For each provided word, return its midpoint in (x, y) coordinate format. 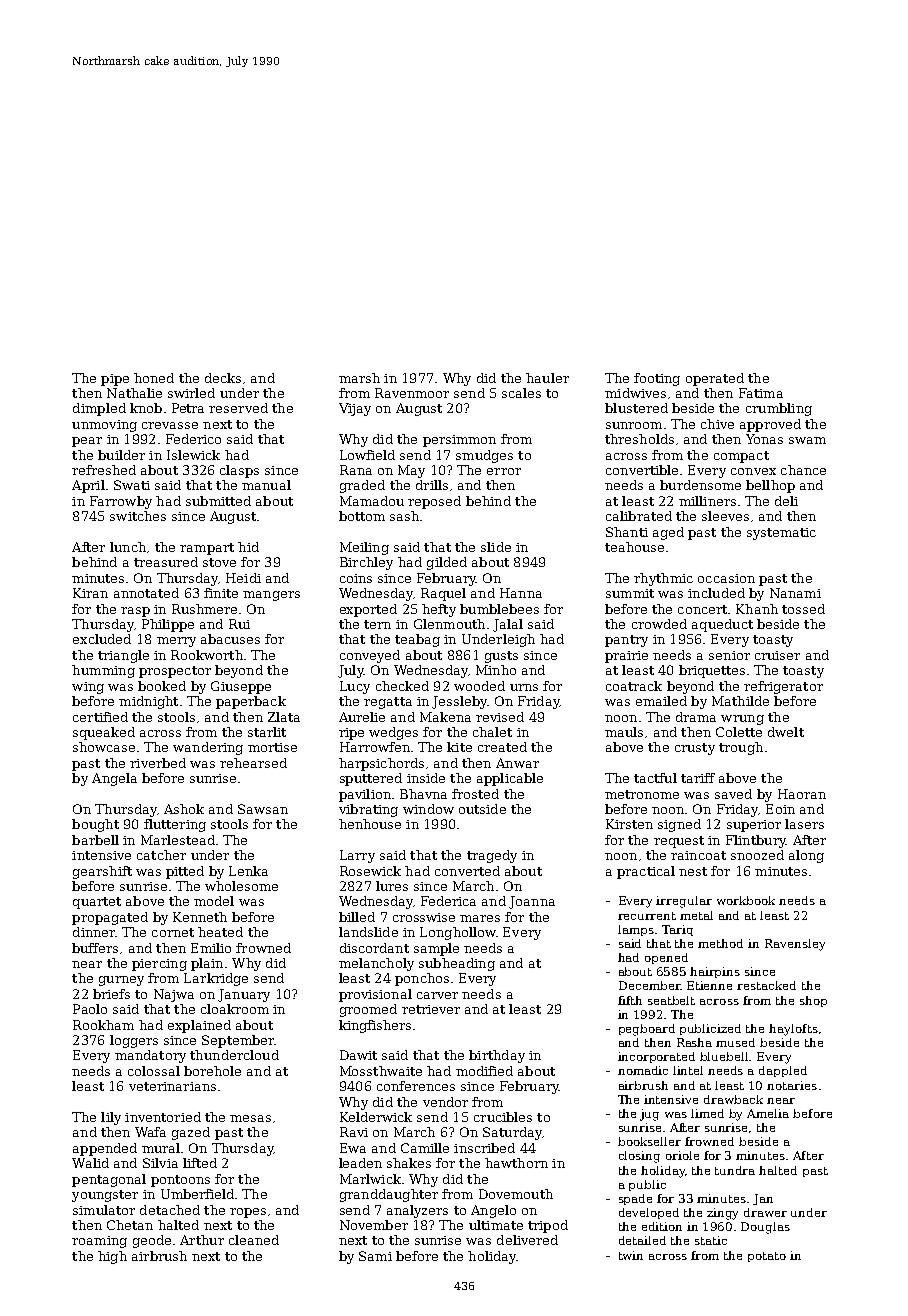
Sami (375, 1256)
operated (715, 379)
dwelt (786, 732)
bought (95, 825)
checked (402, 686)
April (88, 486)
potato (767, 1257)
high (112, 1257)
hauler (547, 378)
